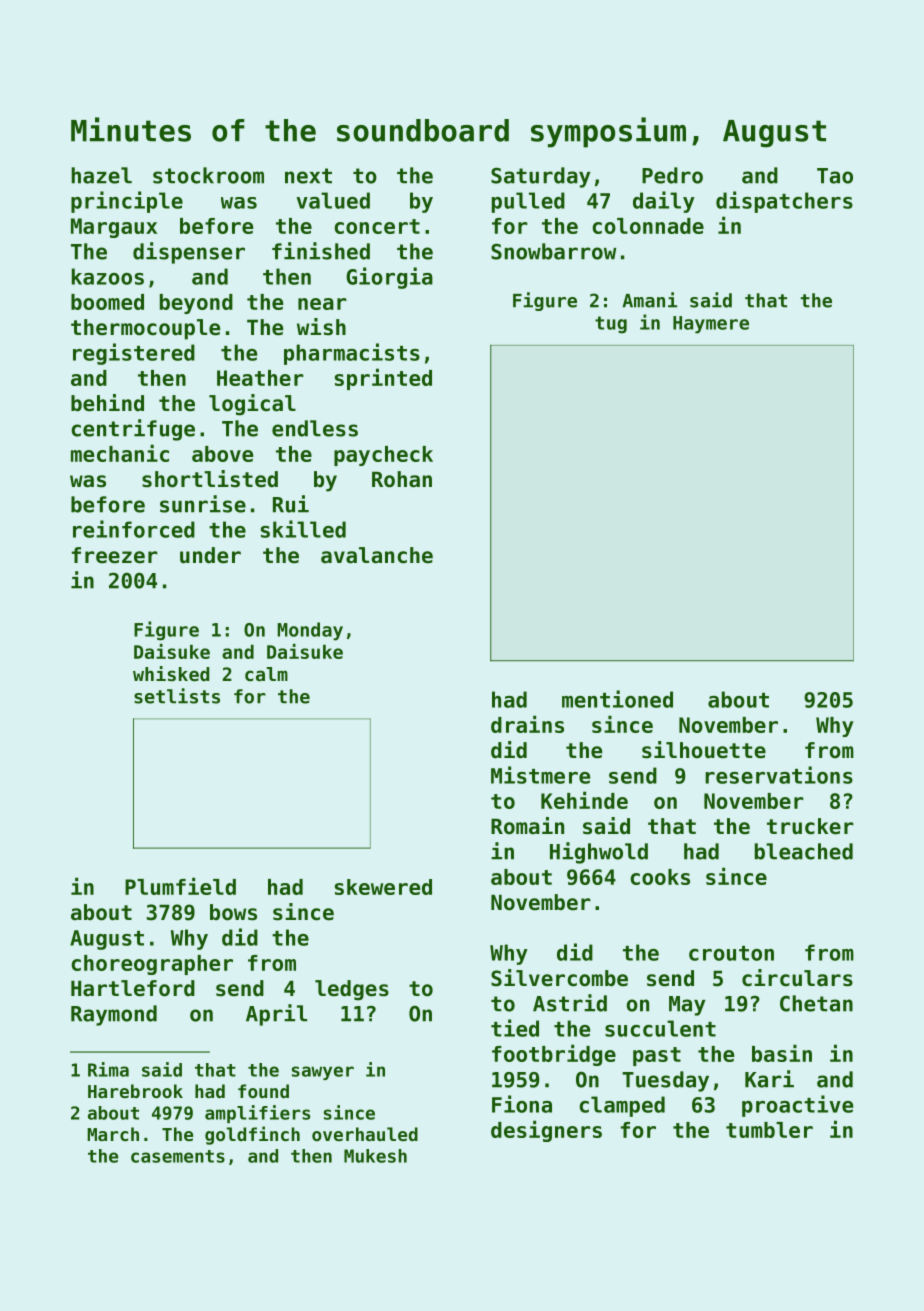 Image resolution: width=924 pixels, height=1311 pixels. I want to click on Pedro, so click(672, 175).
